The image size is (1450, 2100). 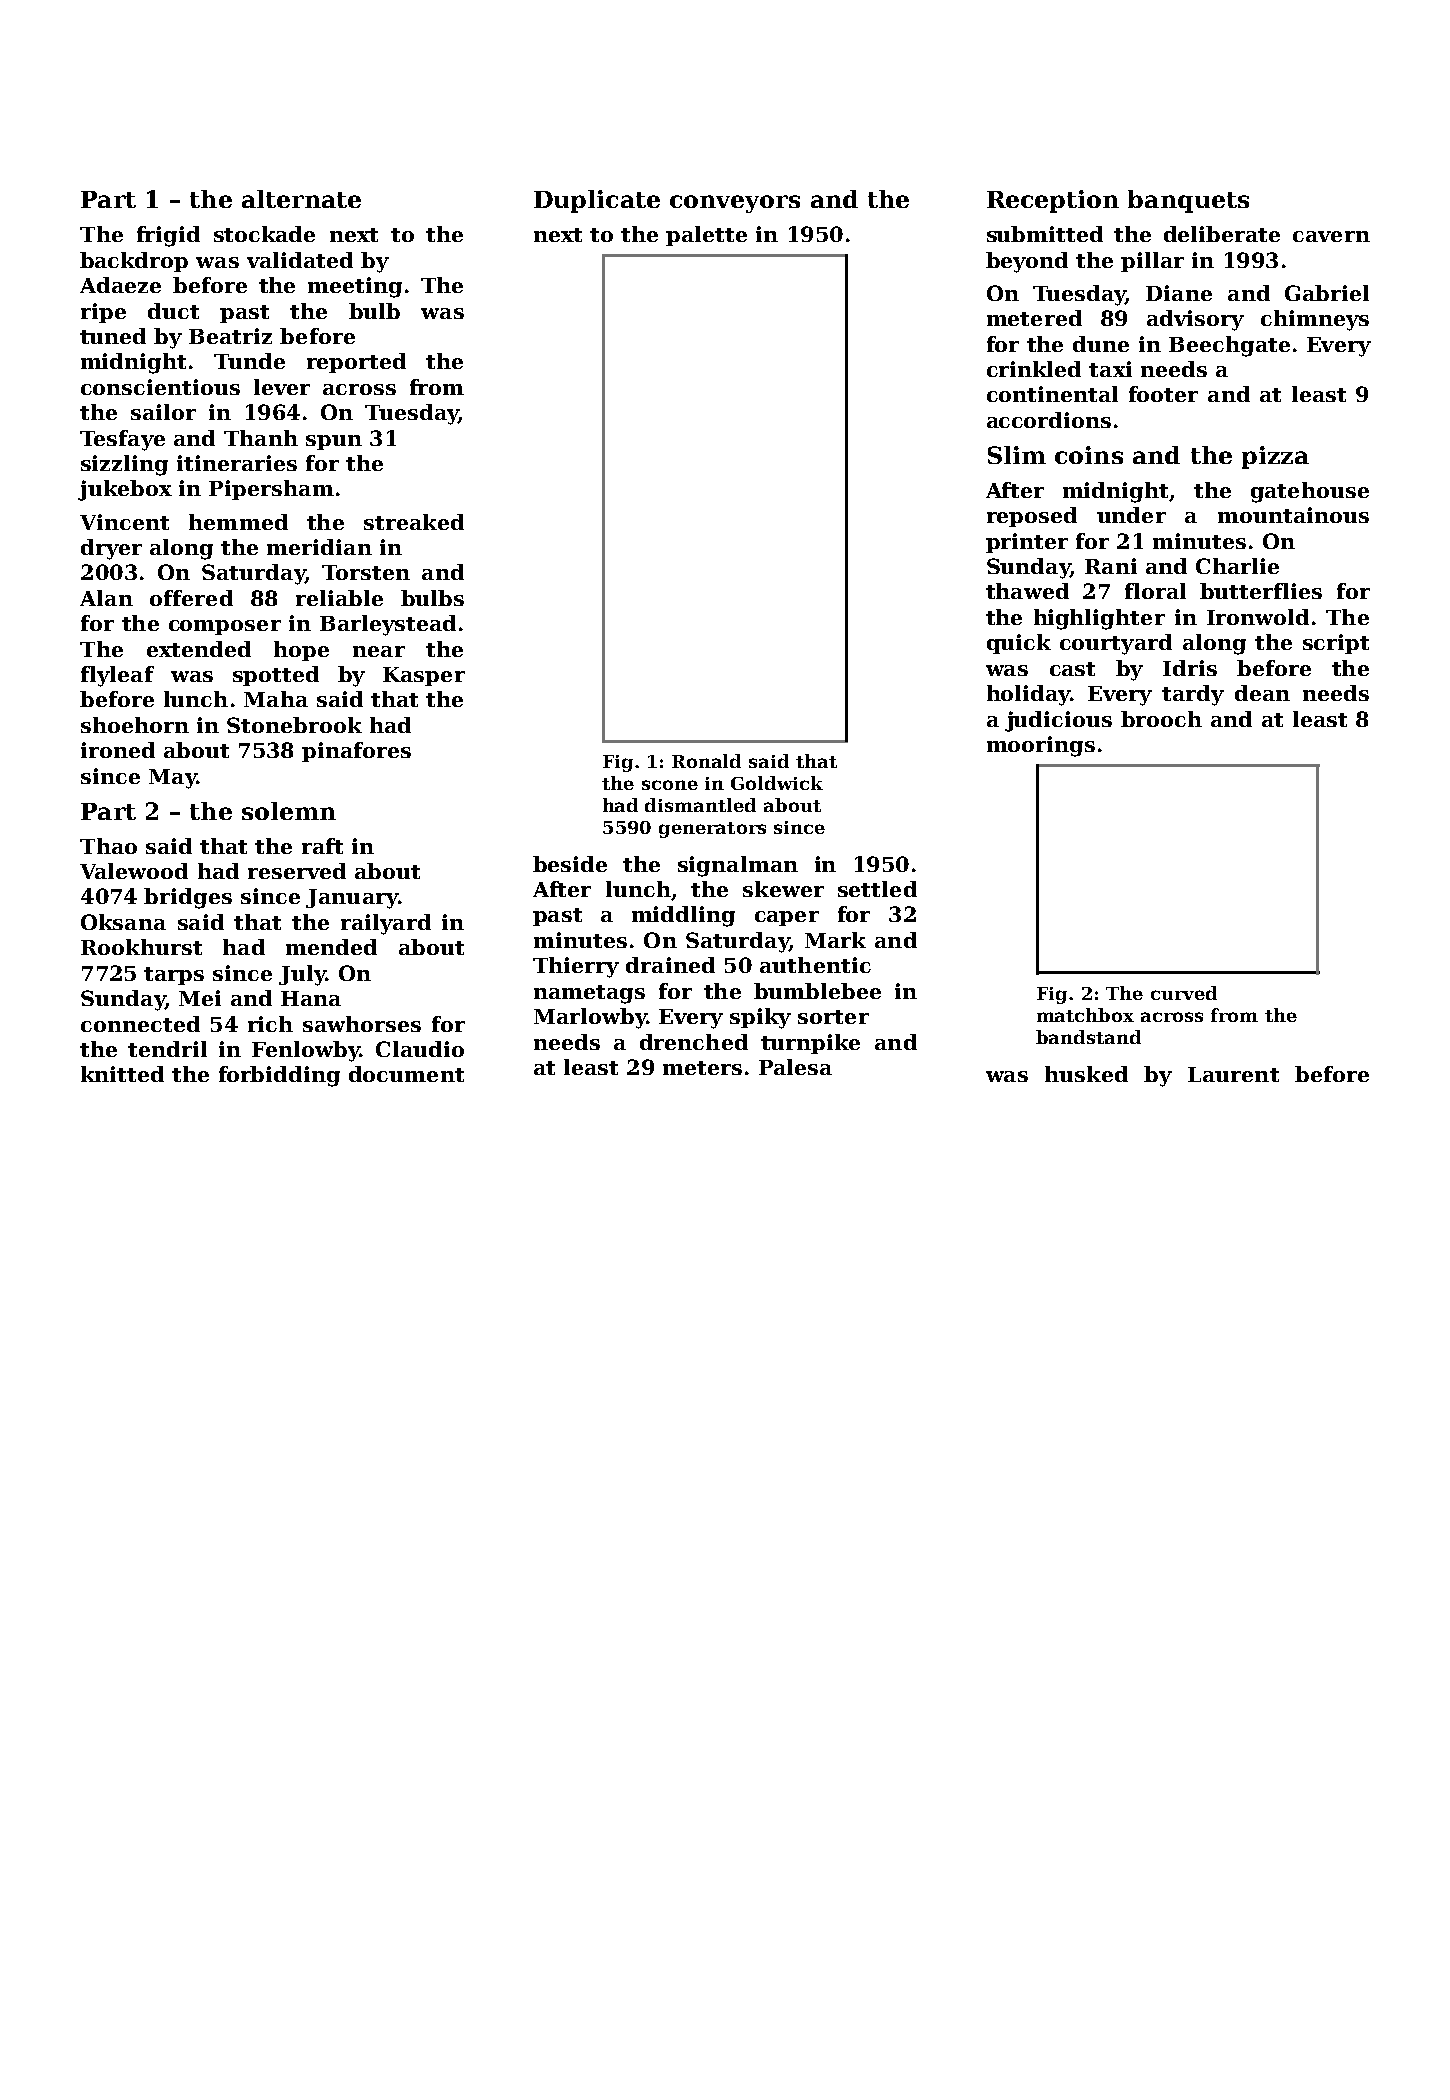 I want to click on moorings, so click(x=1041, y=746).
